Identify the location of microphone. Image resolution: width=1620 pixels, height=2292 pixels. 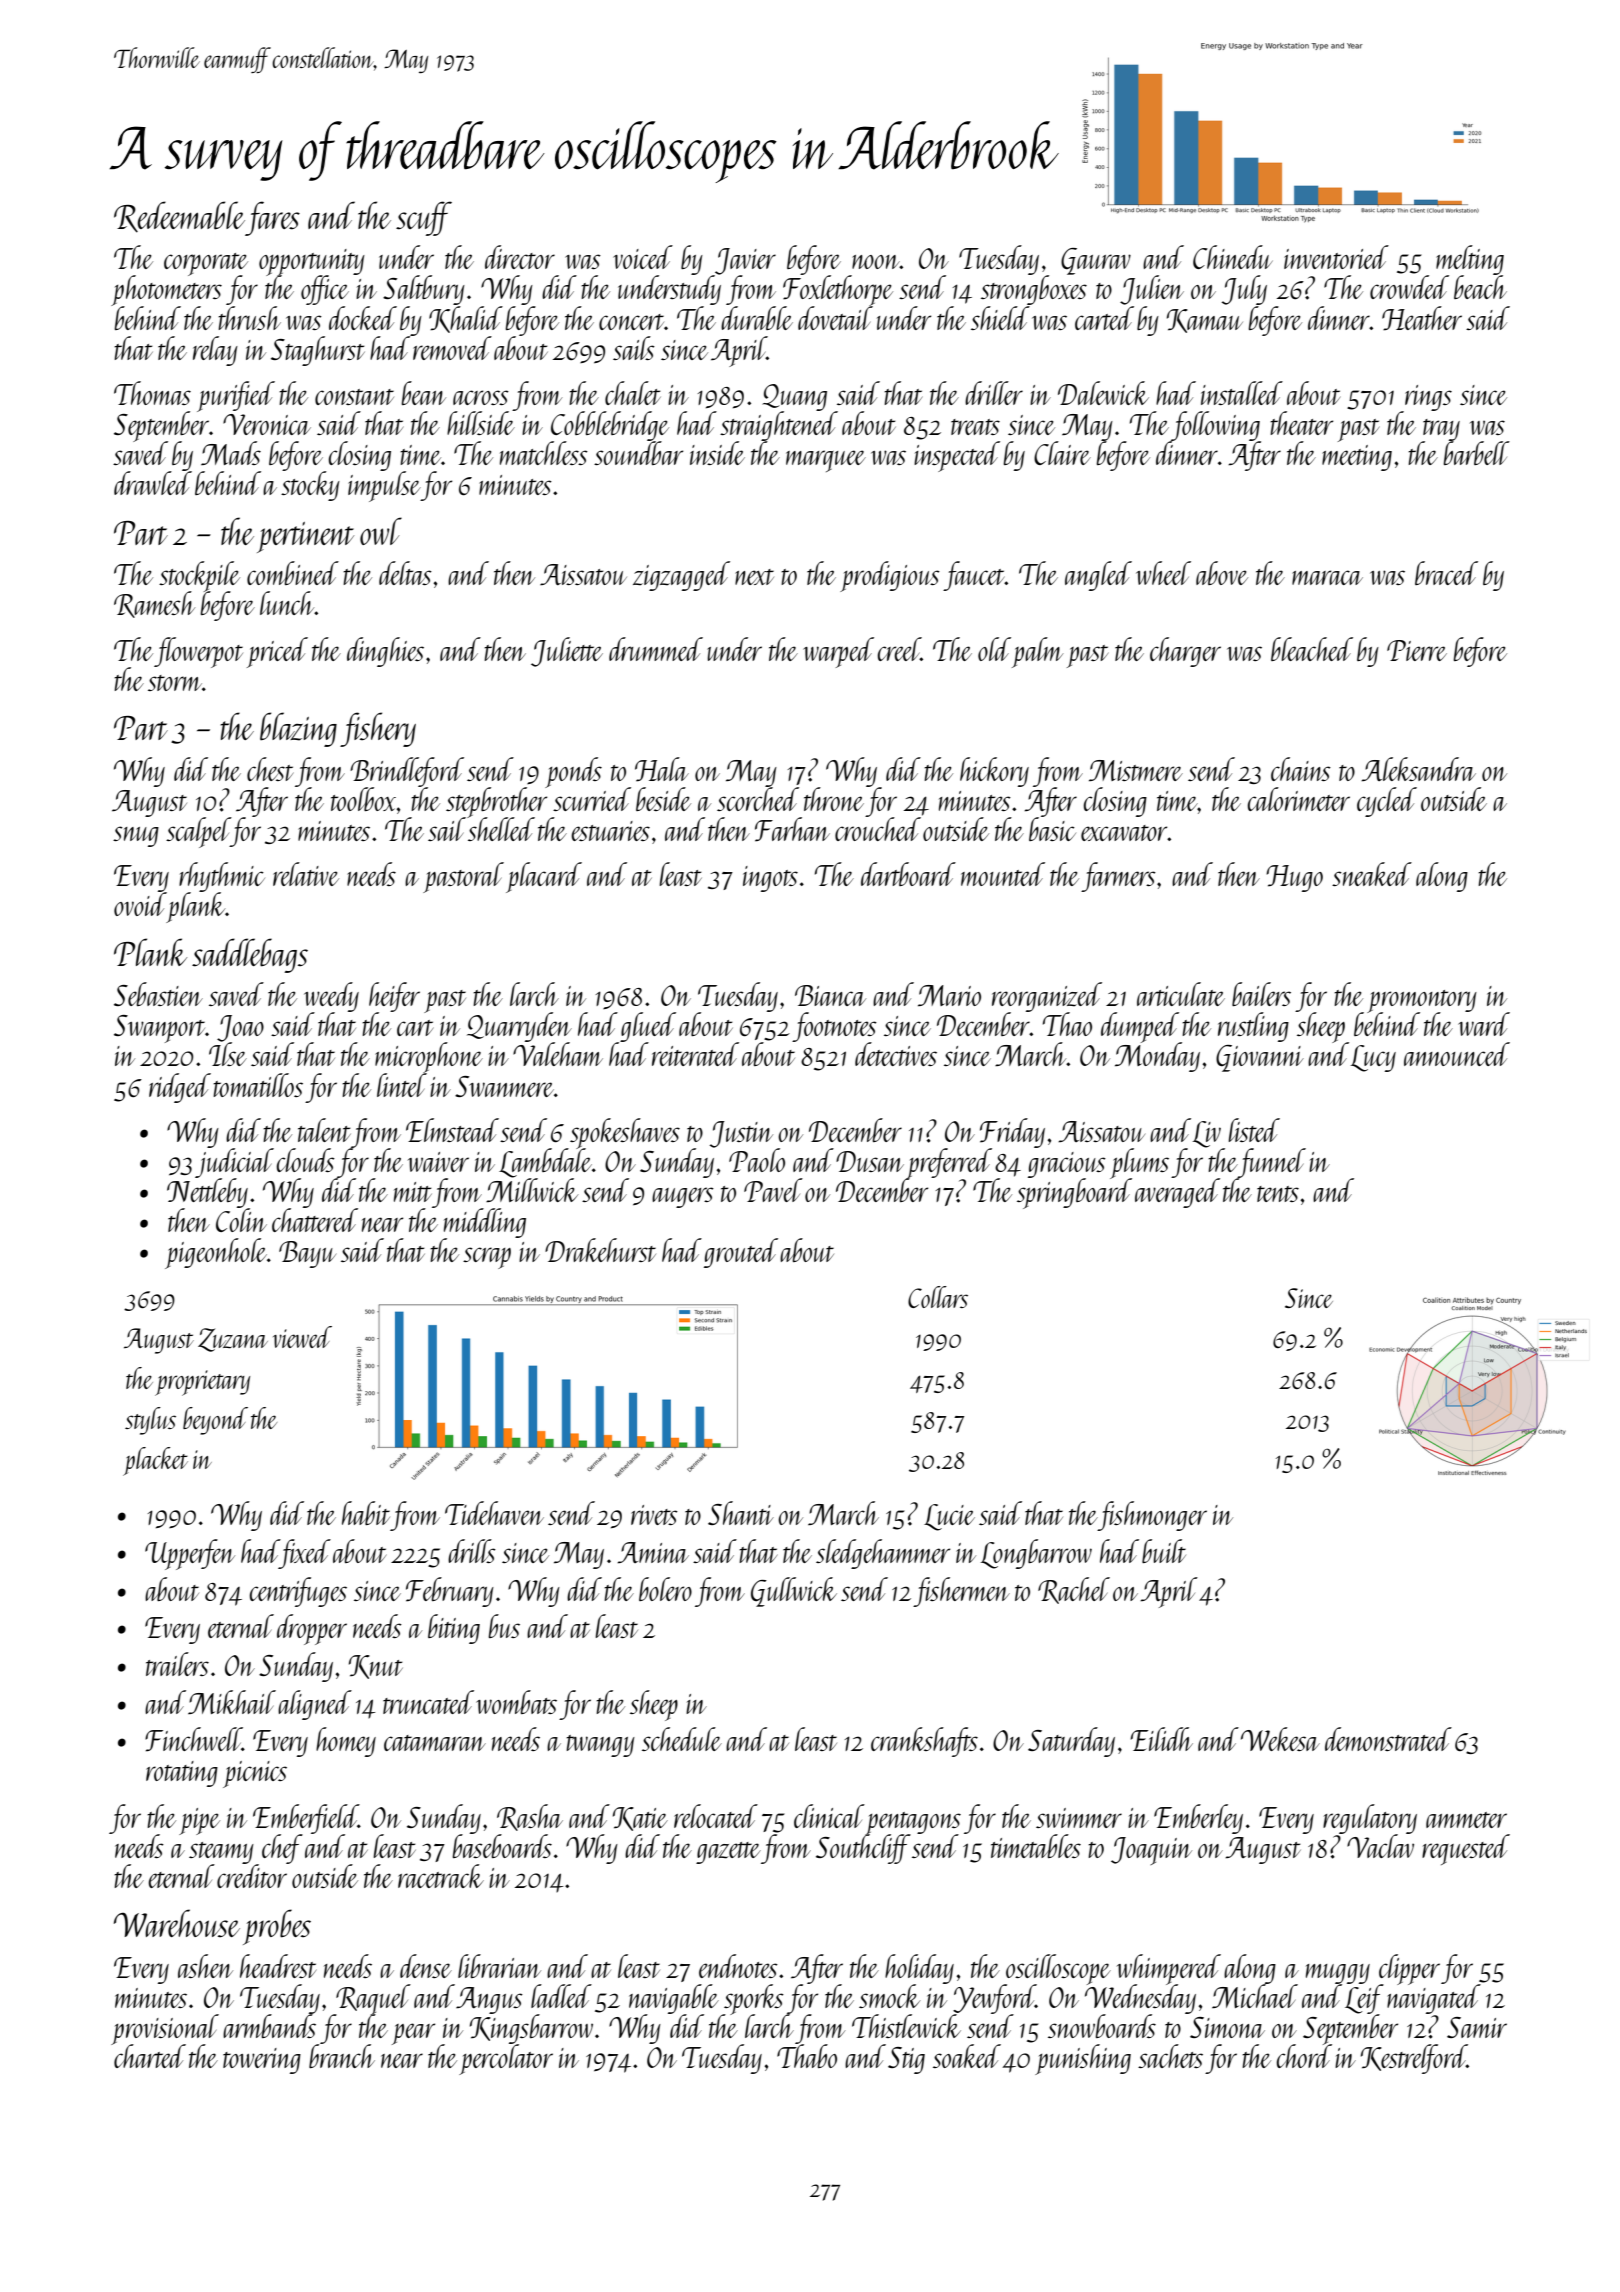
(429, 1057).
